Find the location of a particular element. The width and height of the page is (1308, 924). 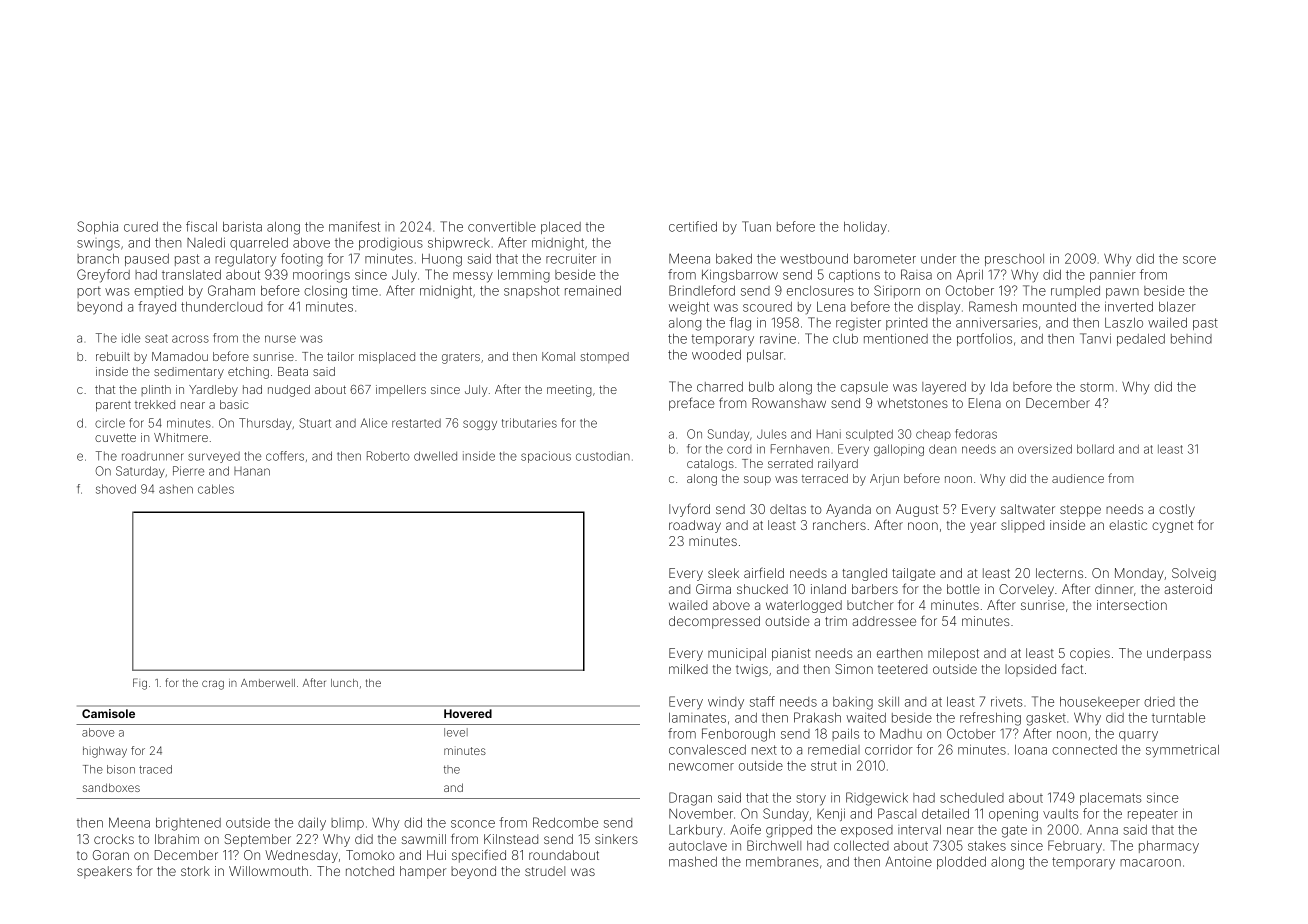

Thursday is located at coordinates (265, 424).
